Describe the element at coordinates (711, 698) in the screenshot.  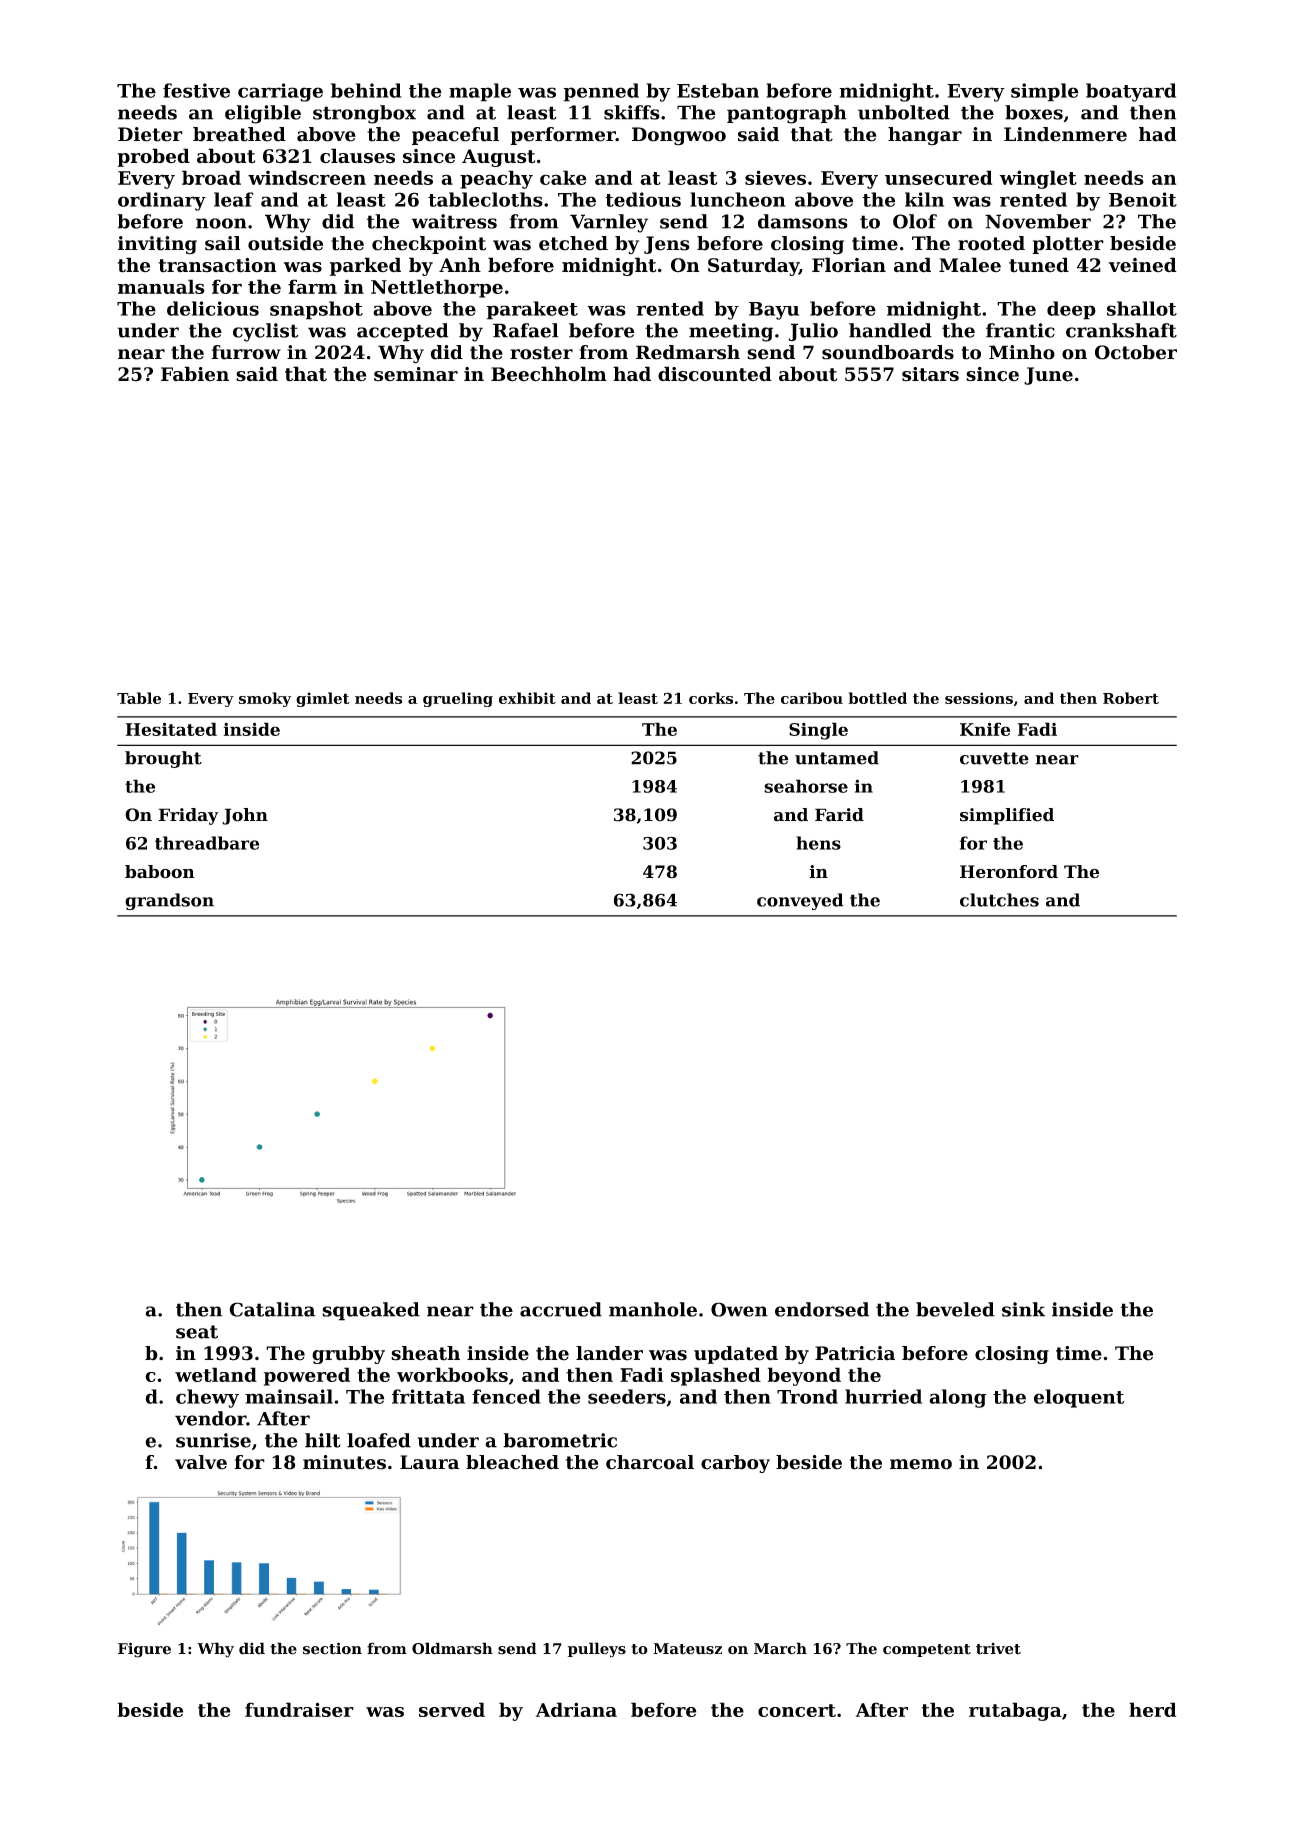
I see `corks` at that location.
